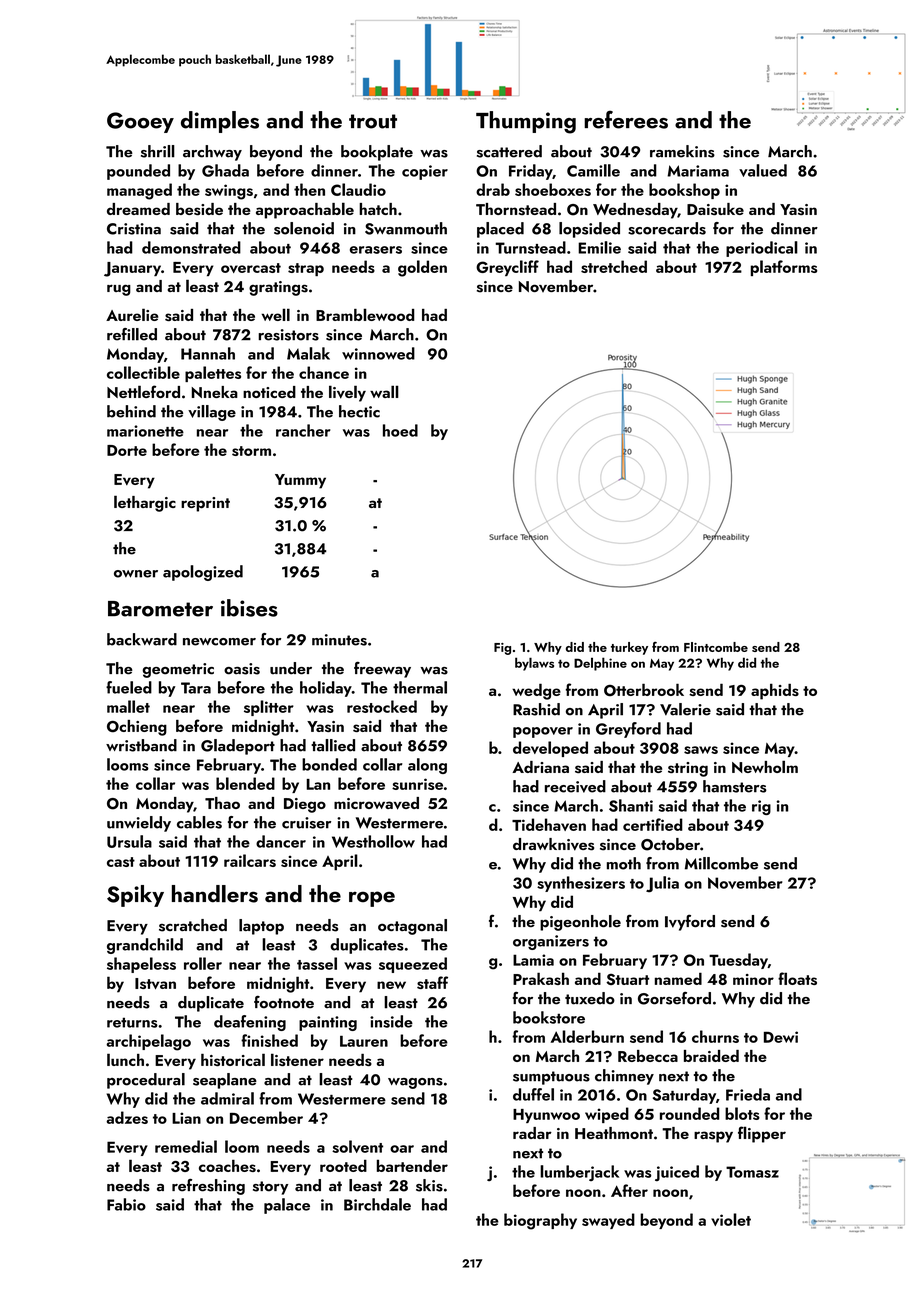 This screenshot has height=1308, width=924. What do you see at coordinates (540, 1221) in the screenshot?
I see `biography` at bounding box center [540, 1221].
